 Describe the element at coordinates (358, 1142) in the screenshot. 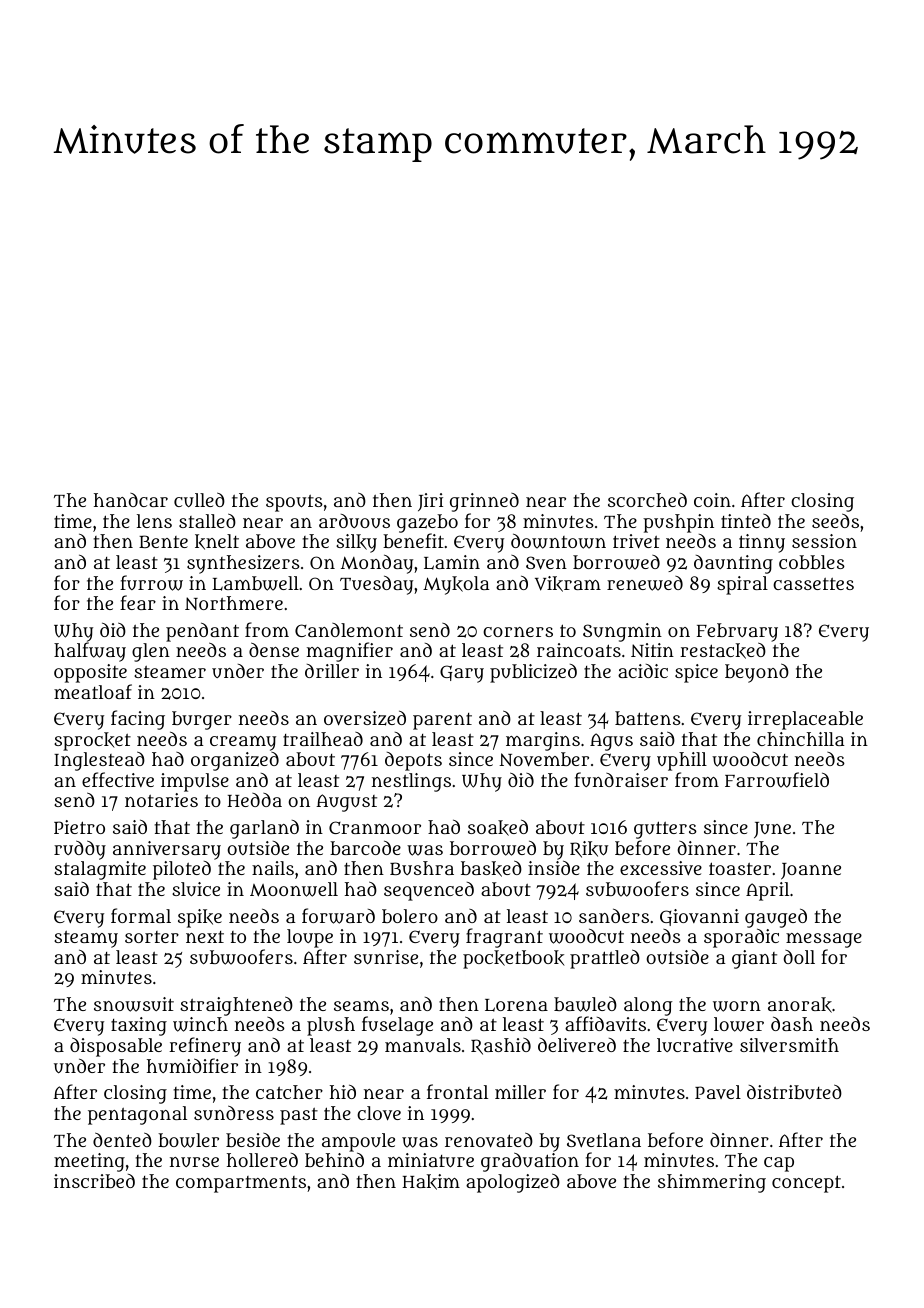

I see `ampoule` at that location.
